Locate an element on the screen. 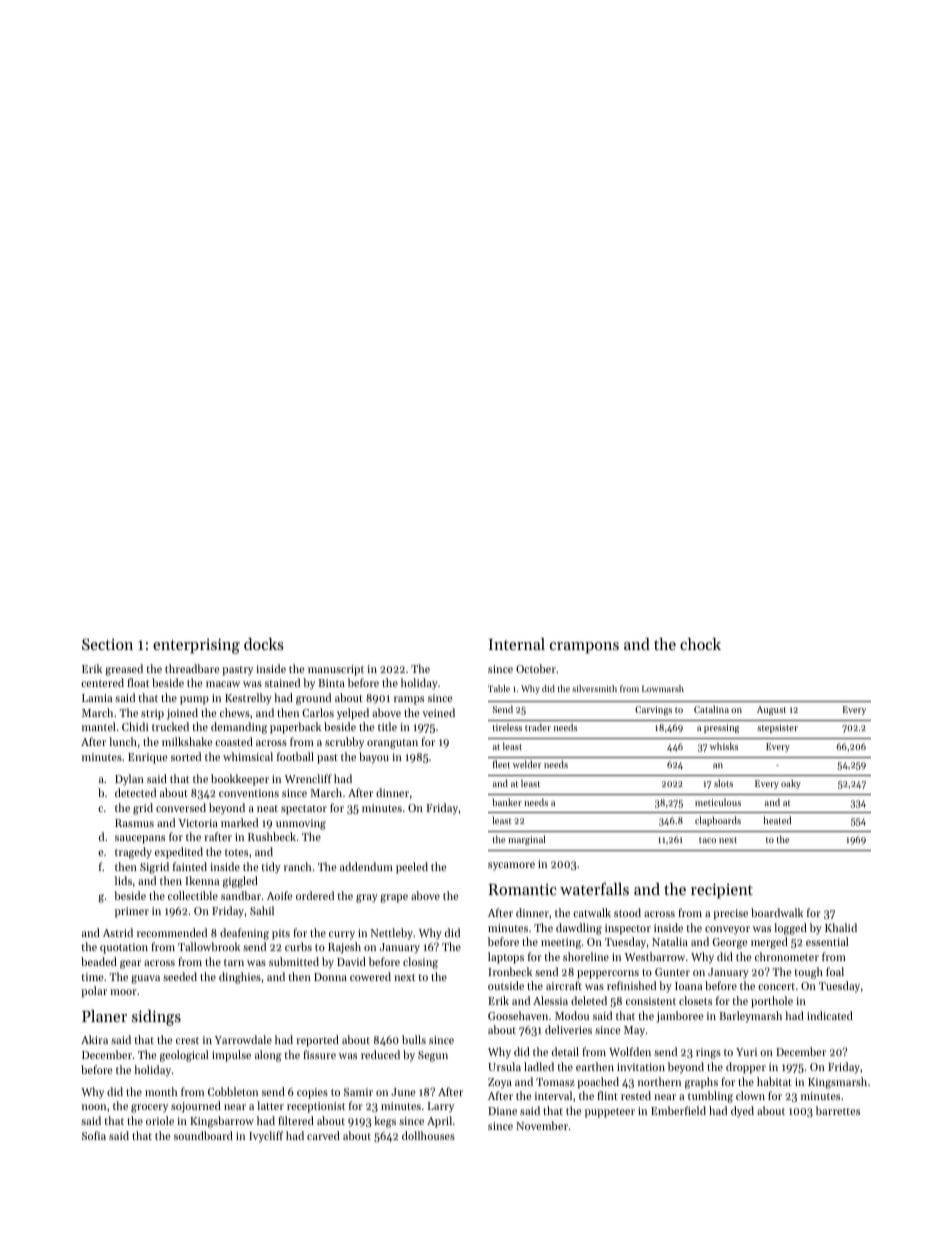 This screenshot has height=1233, width=952. Table is located at coordinates (499, 688).
